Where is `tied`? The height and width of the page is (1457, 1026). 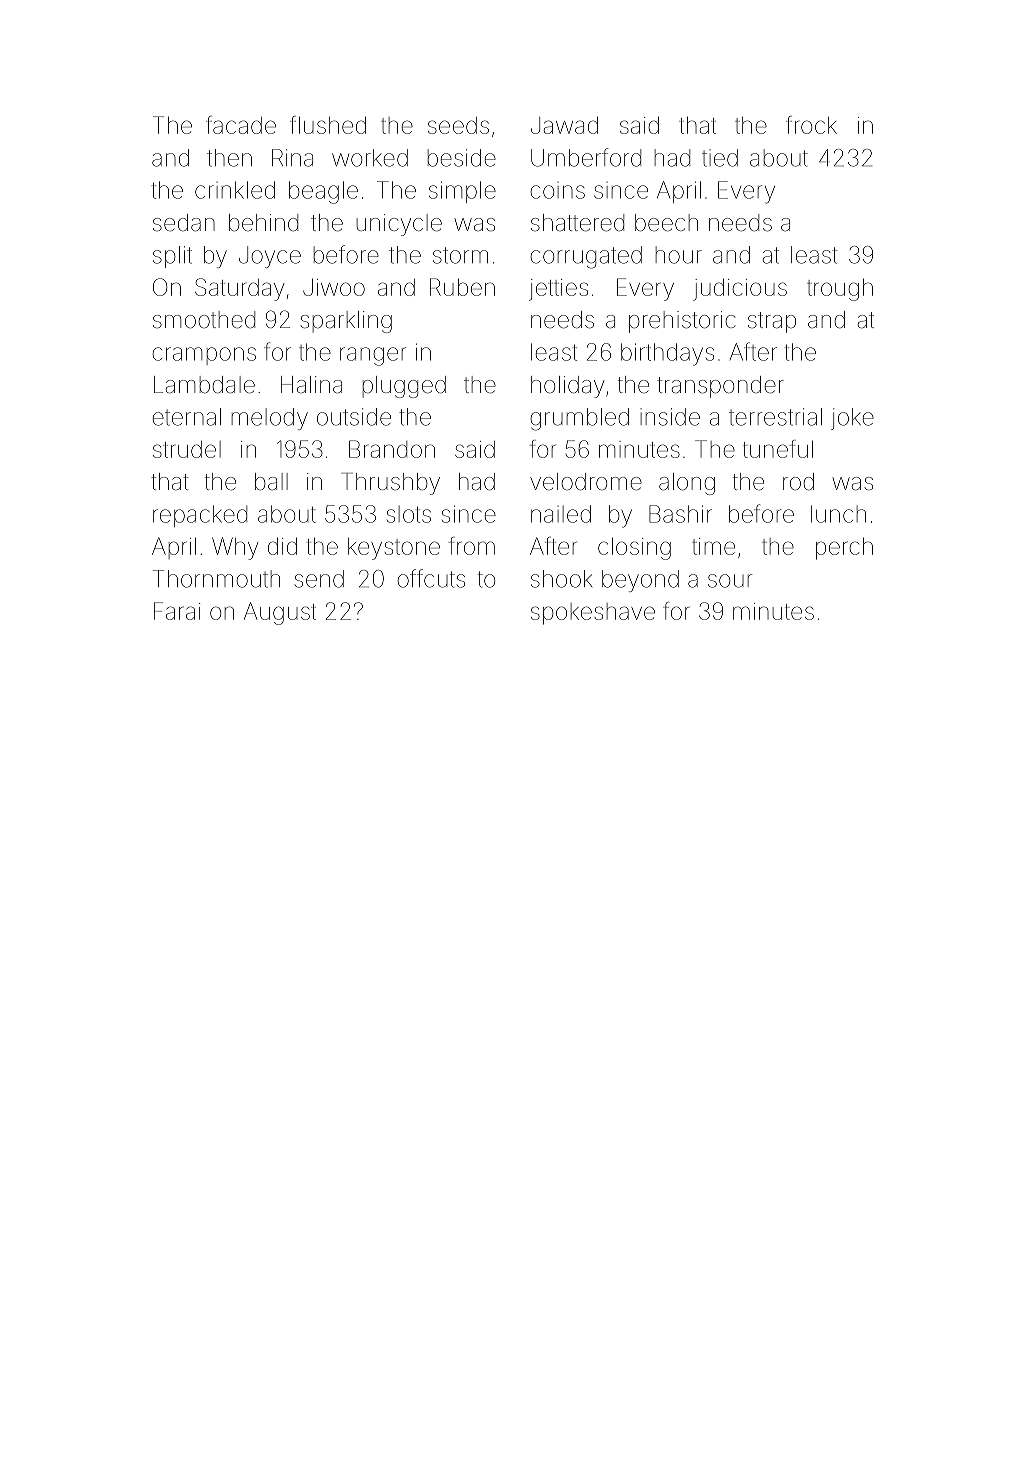 tied is located at coordinates (720, 158).
